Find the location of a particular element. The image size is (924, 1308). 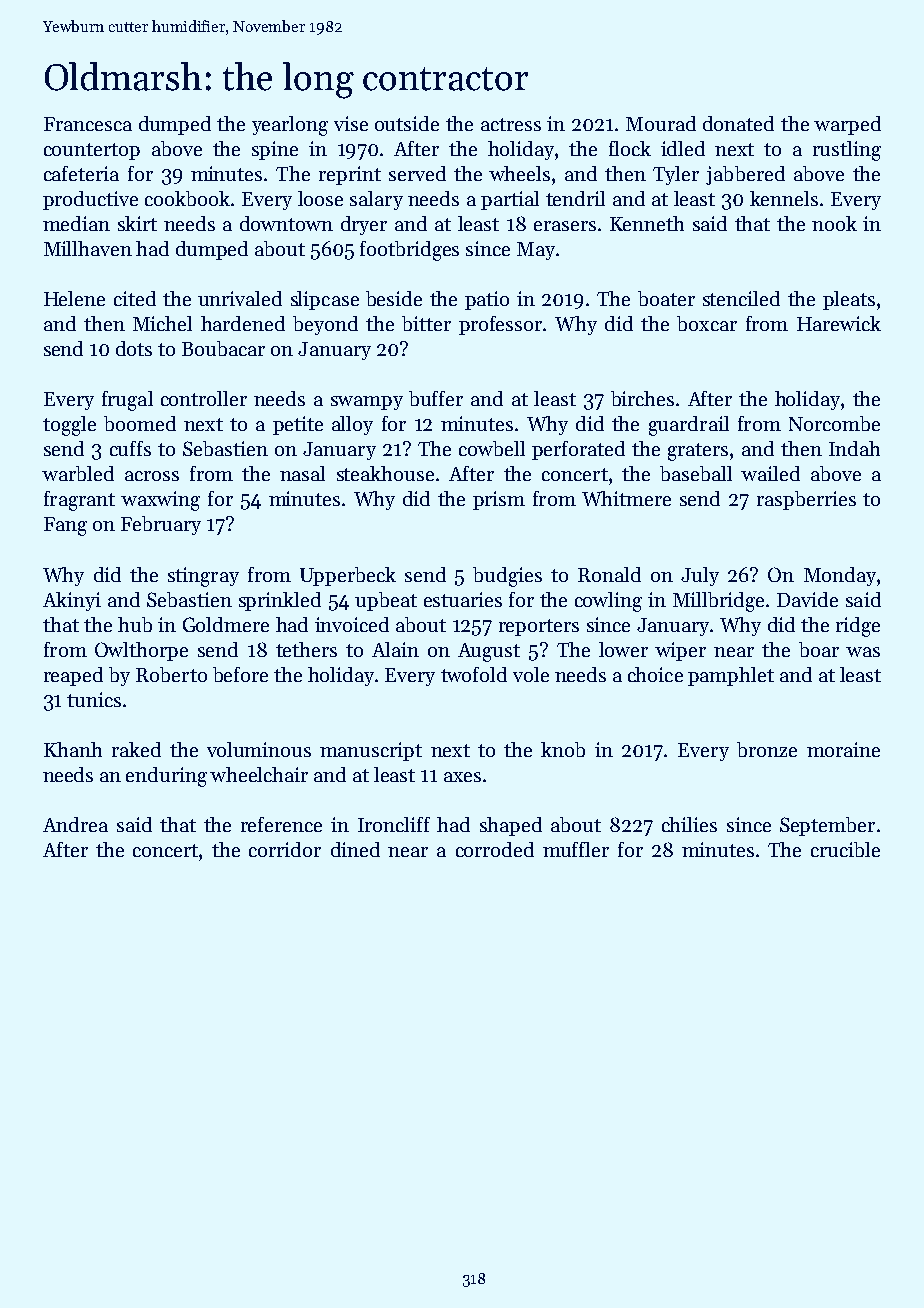

corroded is located at coordinates (495, 849).
